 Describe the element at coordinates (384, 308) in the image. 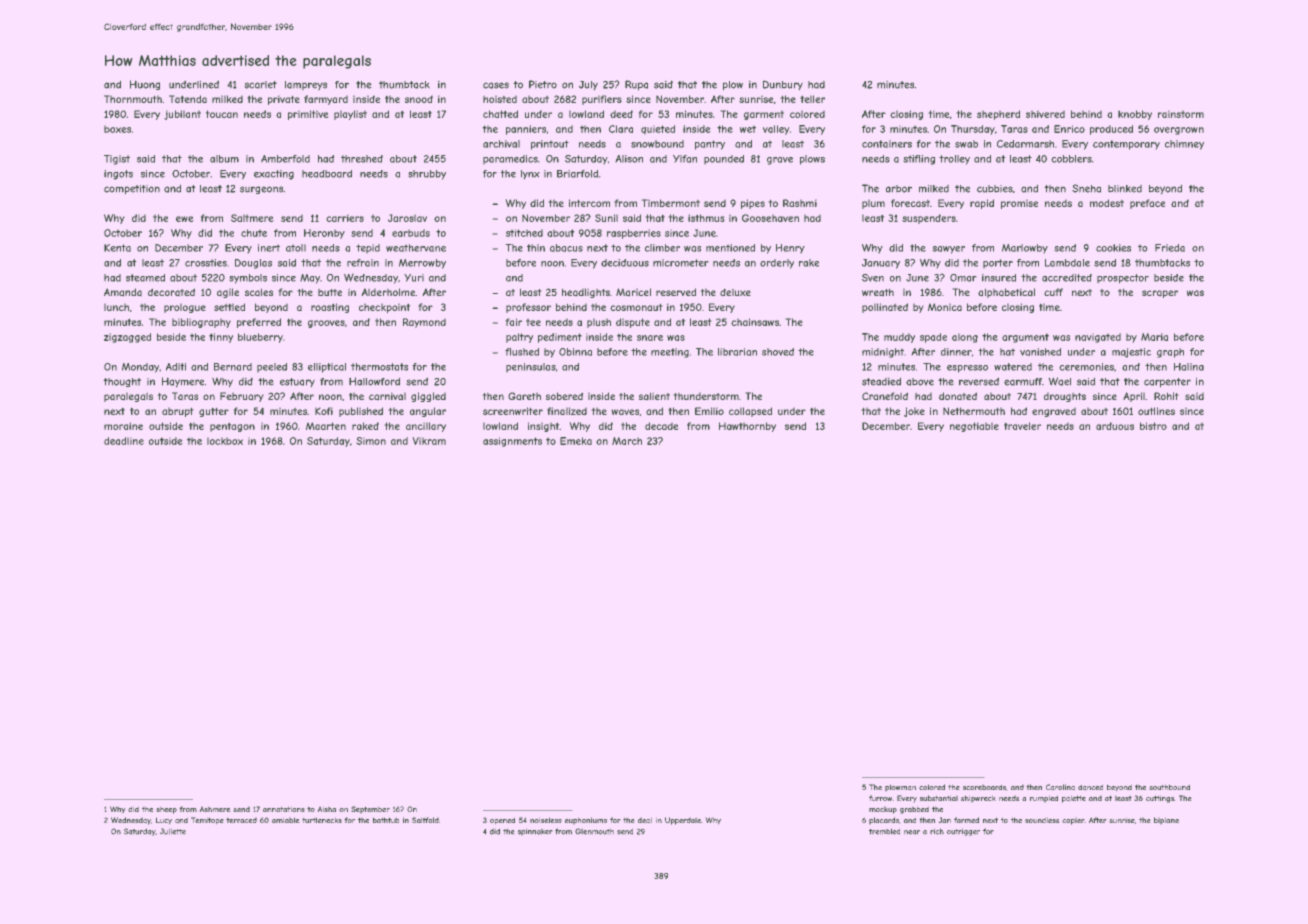

I see `checkpoint` at that location.
